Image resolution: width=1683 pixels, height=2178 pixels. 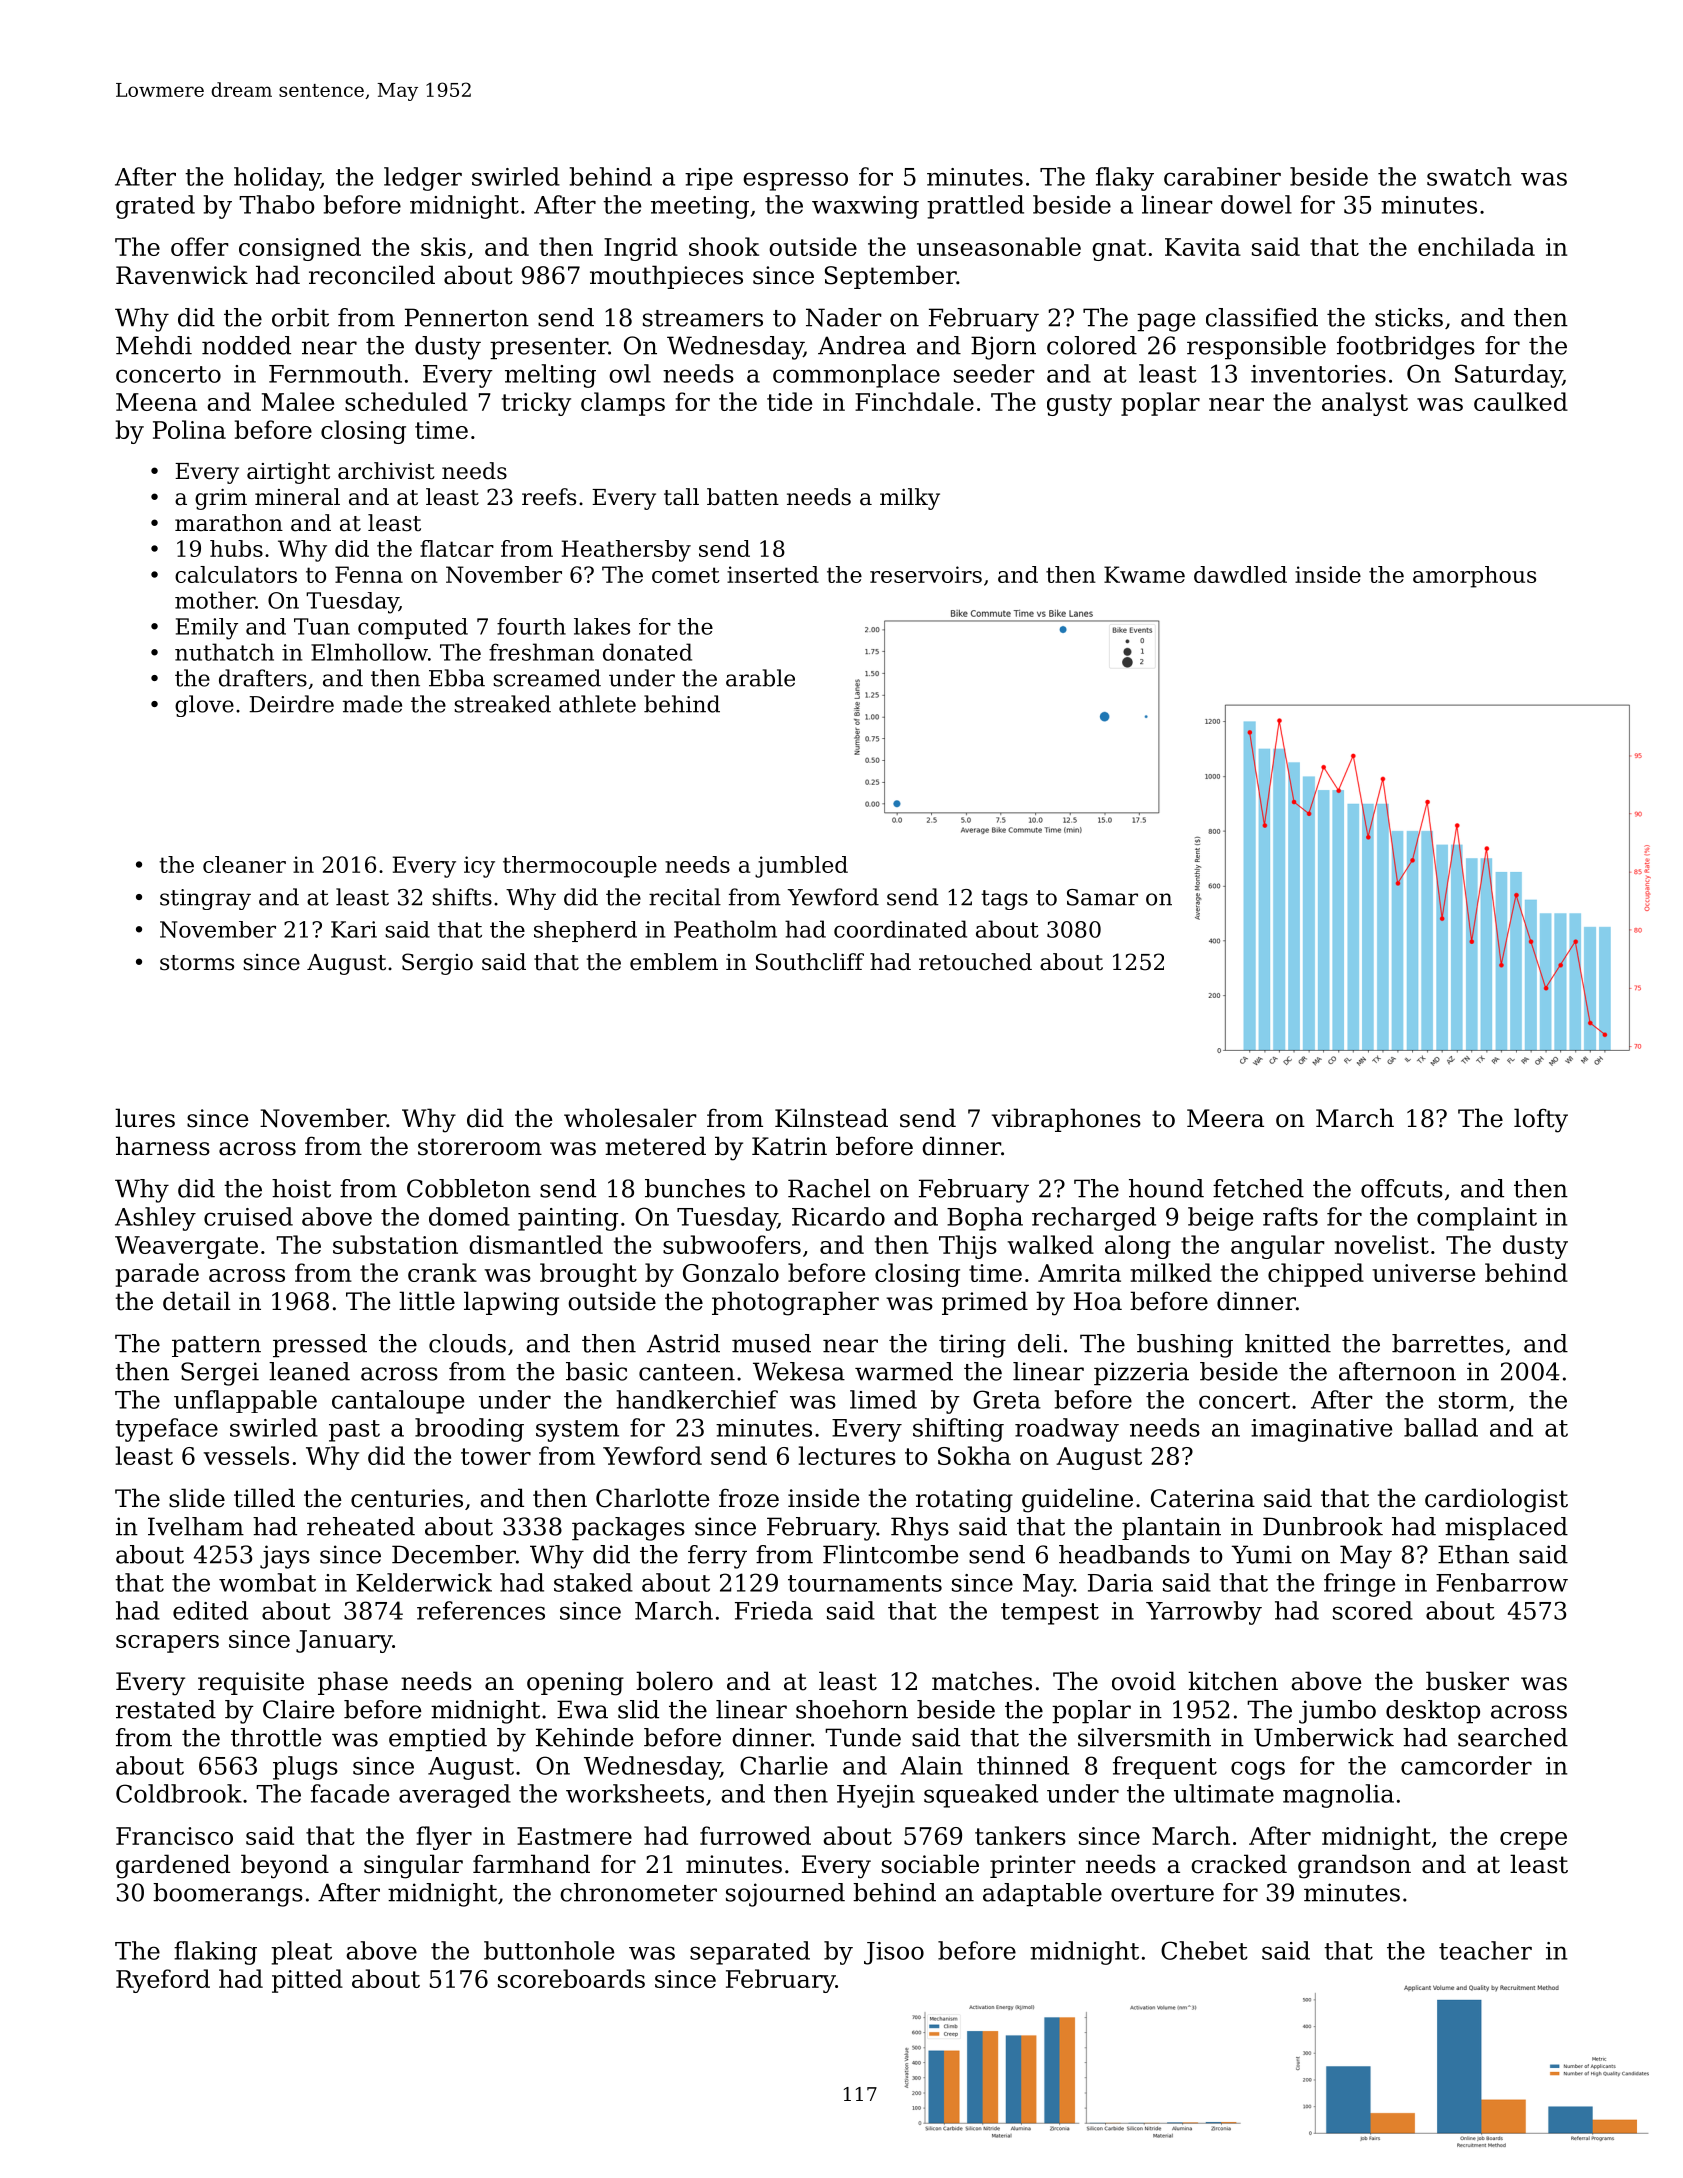 I want to click on singular, so click(x=413, y=1866).
